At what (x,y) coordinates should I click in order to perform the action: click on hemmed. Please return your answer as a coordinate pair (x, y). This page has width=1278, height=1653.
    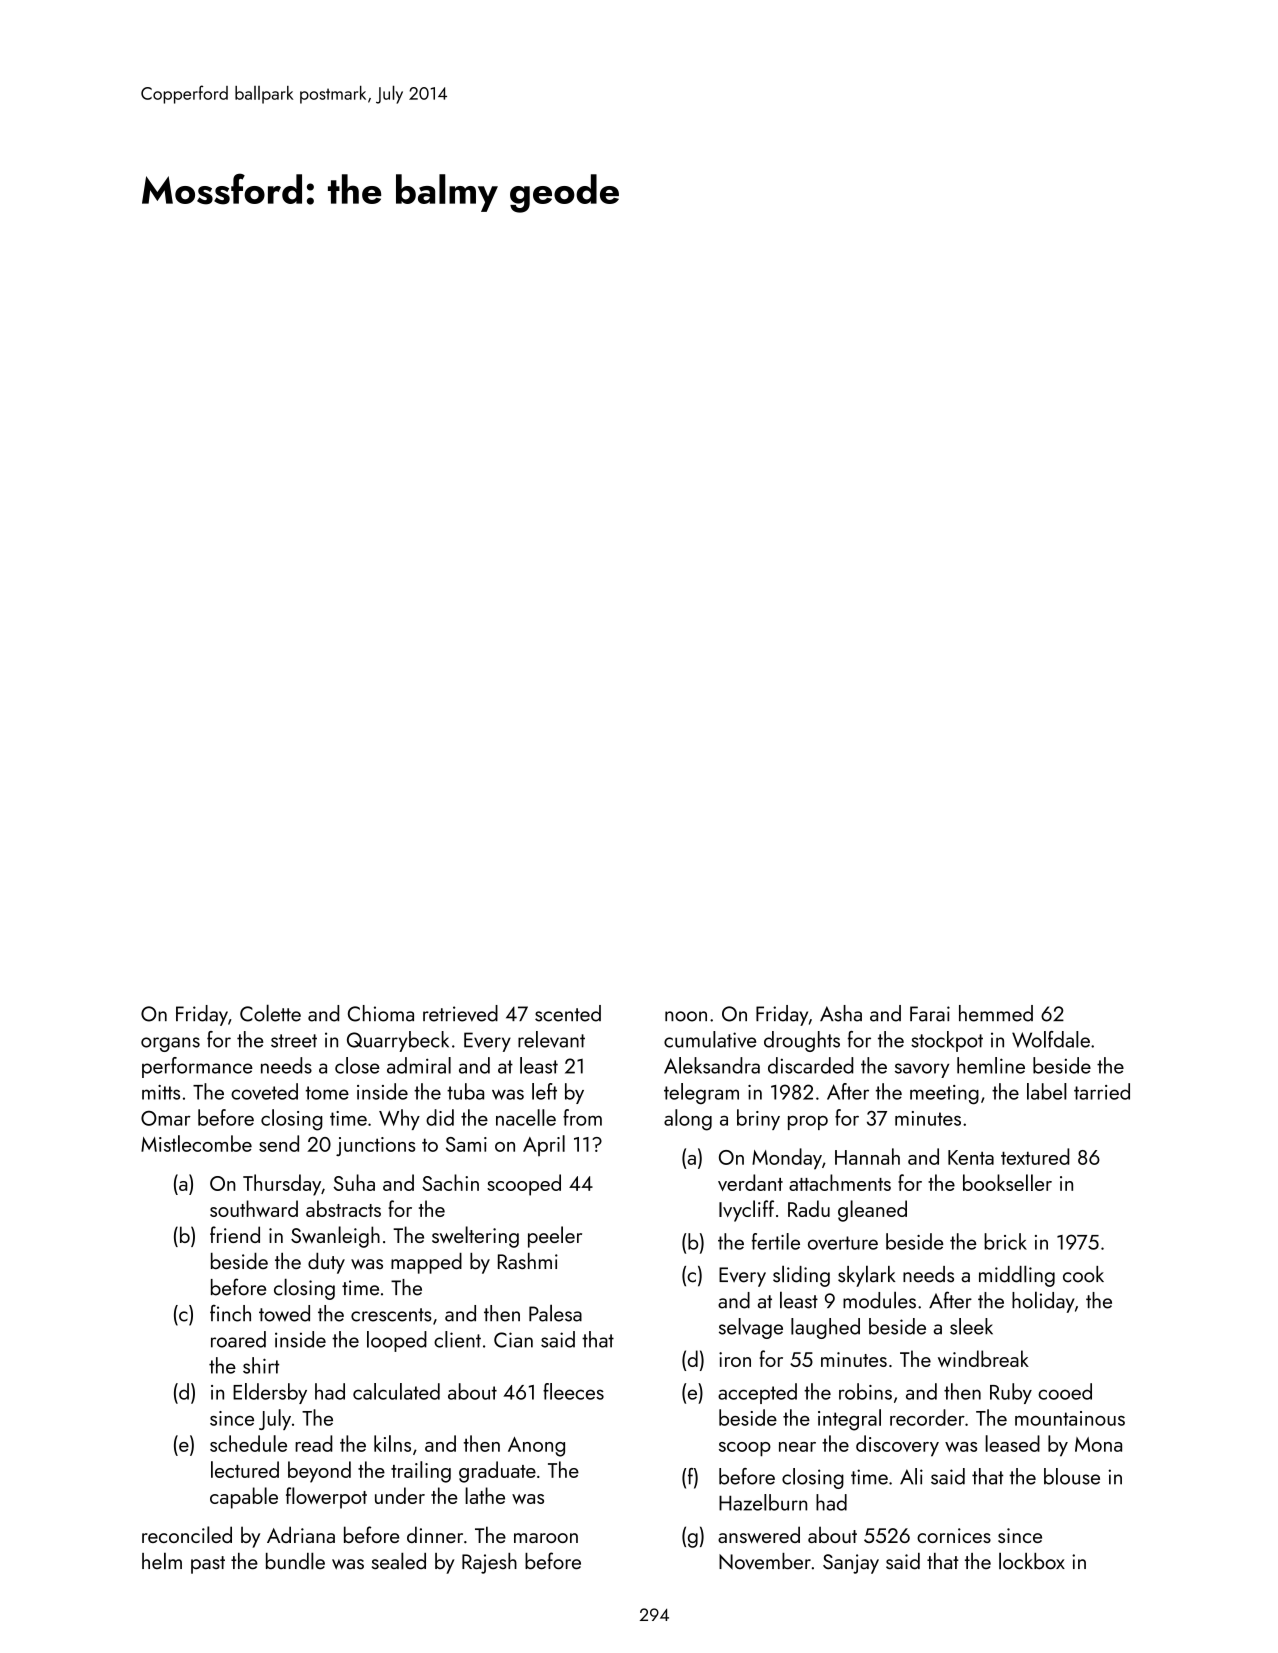
    Looking at the image, I should click on (996, 1013).
